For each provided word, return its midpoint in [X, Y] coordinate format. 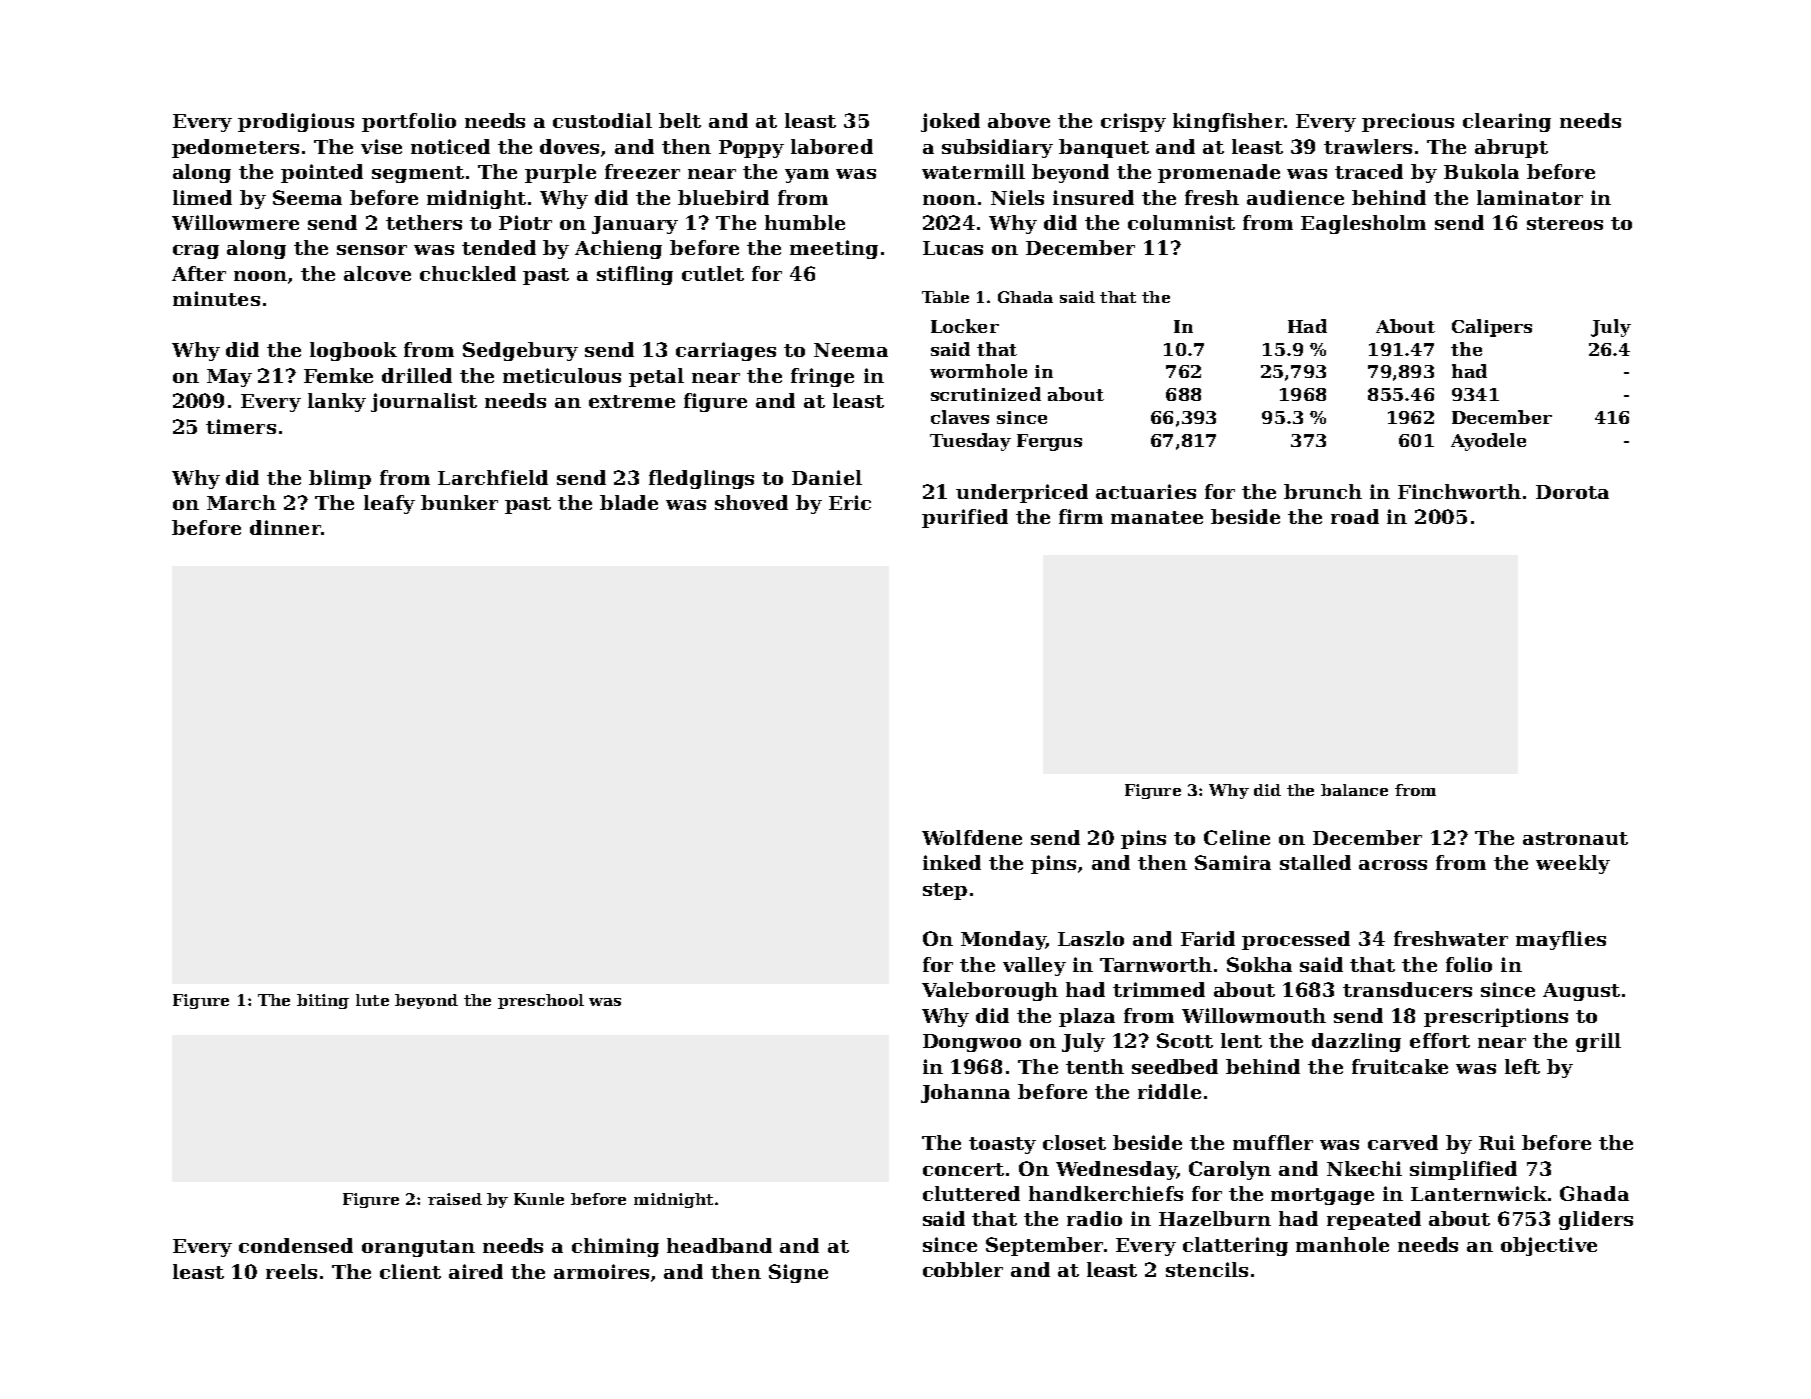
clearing [1507, 122]
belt [680, 120]
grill [1598, 1042]
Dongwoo [972, 1043]
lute [372, 1000]
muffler [1273, 1142]
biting [323, 1001]
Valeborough [990, 991]
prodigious [296, 122]
